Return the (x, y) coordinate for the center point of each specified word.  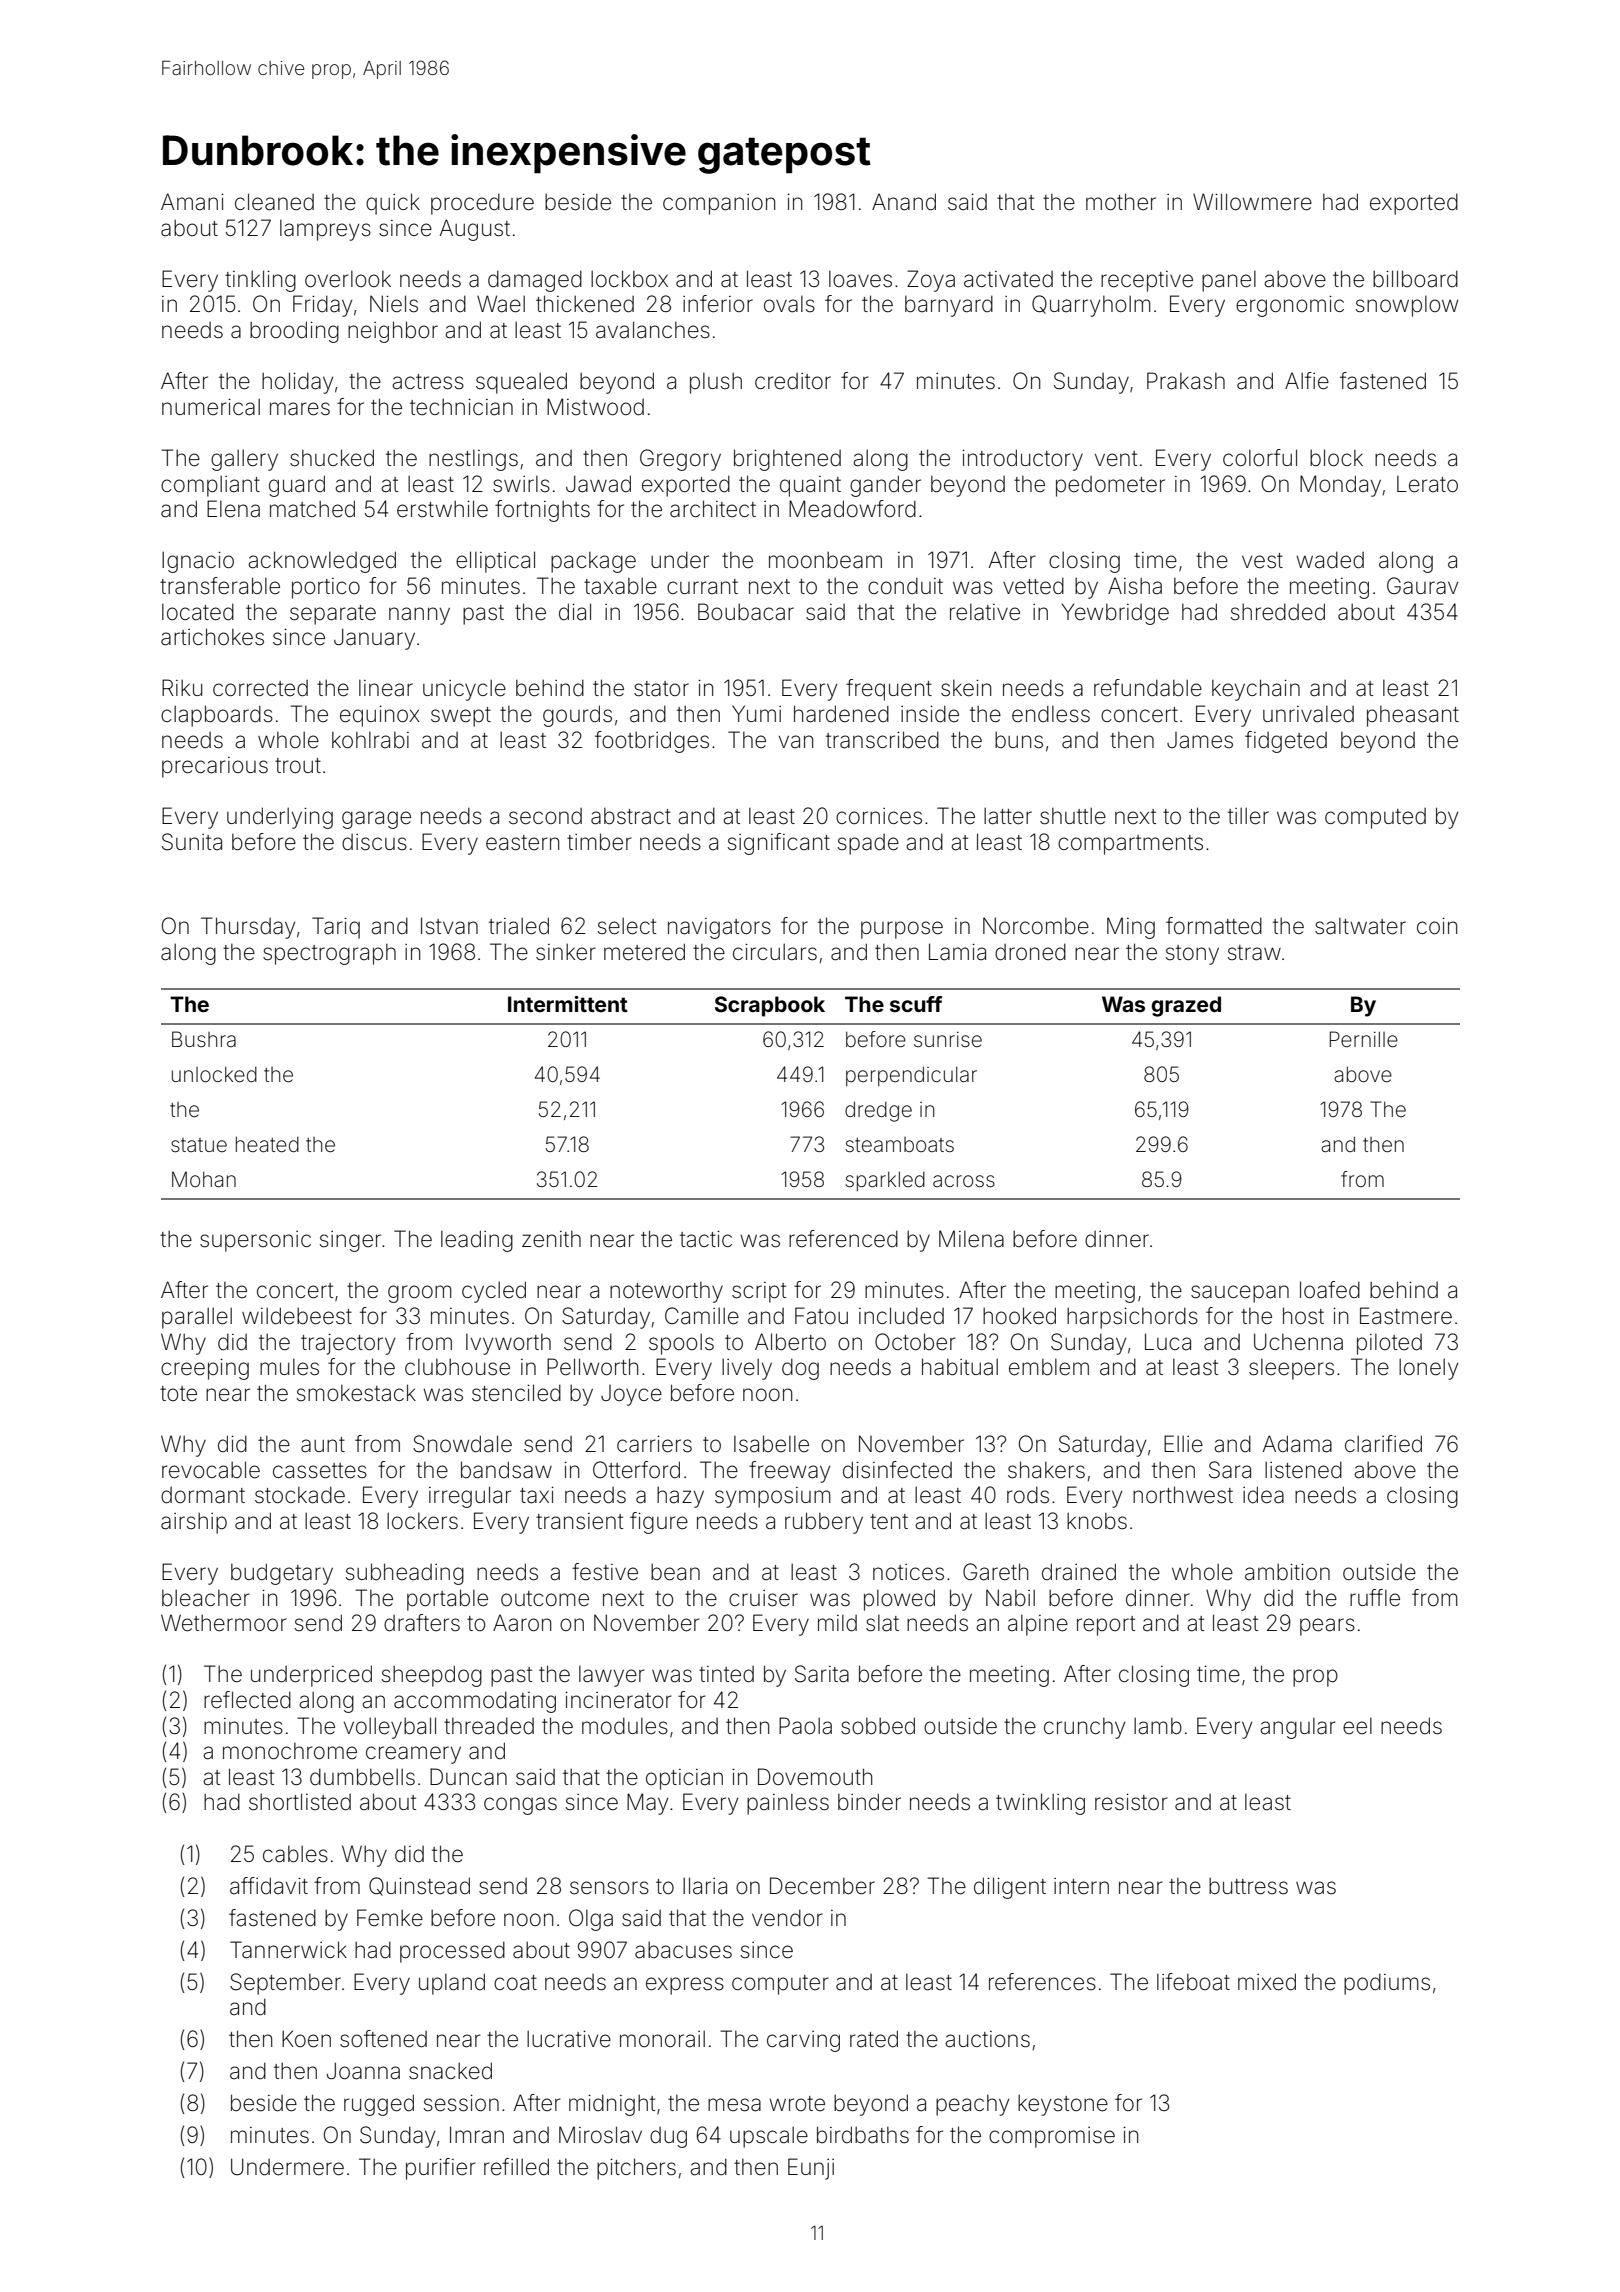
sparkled (885, 1181)
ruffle (1375, 1598)
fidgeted (1286, 742)
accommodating (475, 1702)
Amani (192, 202)
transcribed (882, 740)
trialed (519, 926)
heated (267, 1144)
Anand (904, 202)
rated (874, 2039)
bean (675, 1572)
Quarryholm (1091, 306)
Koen (306, 2039)
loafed (1330, 1290)
